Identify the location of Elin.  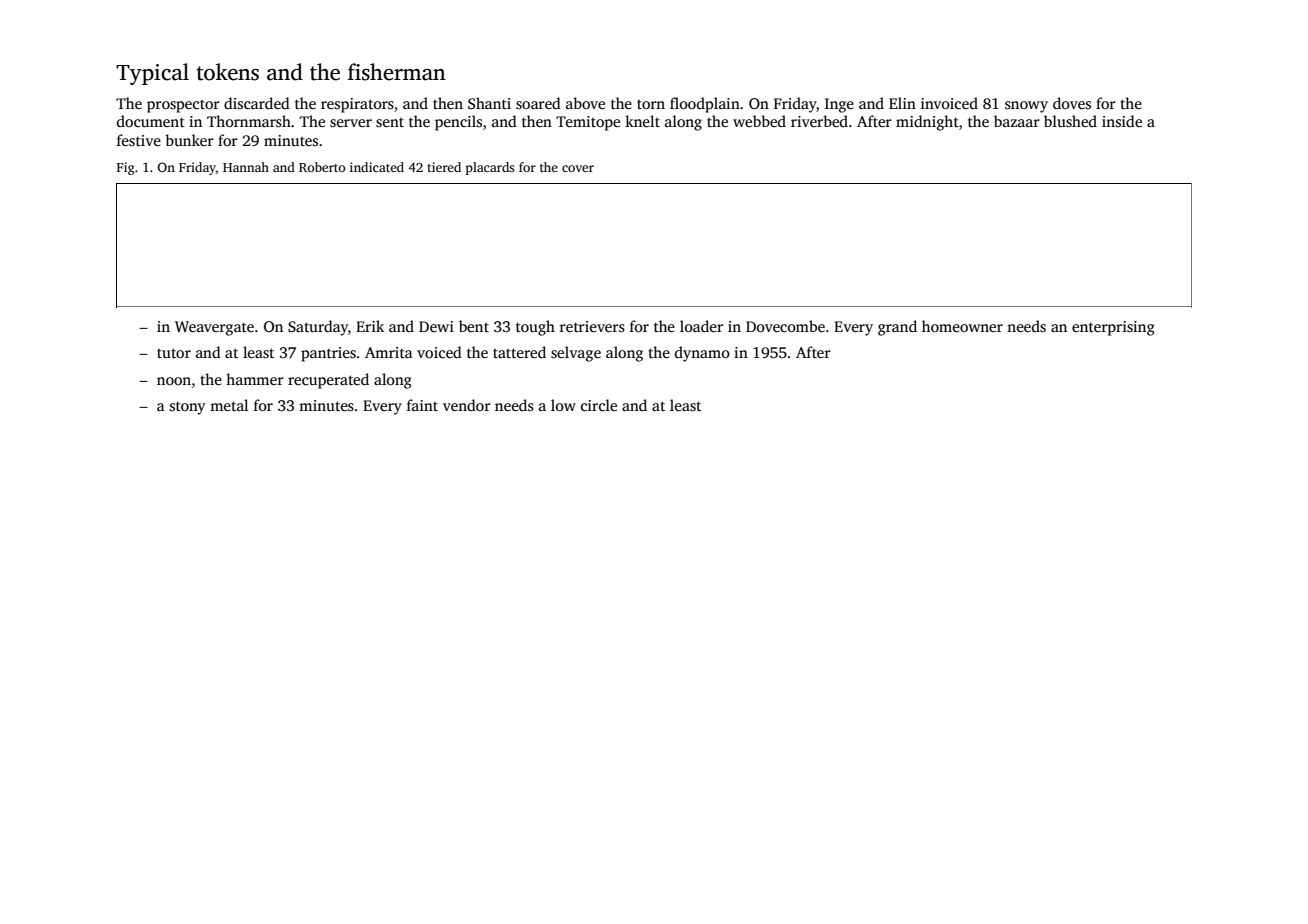
(902, 103).
